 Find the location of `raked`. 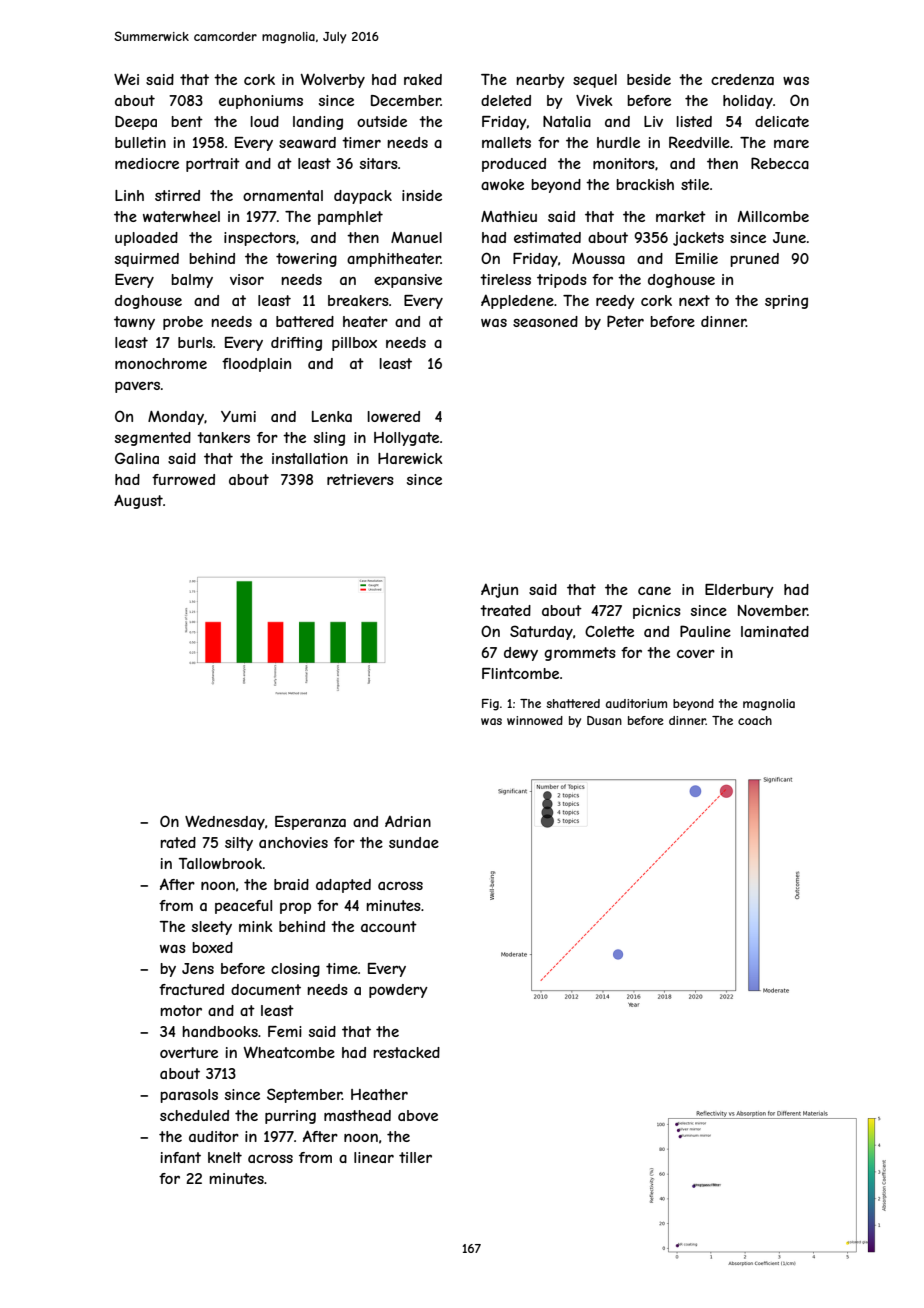

raked is located at coordinates (423, 79).
